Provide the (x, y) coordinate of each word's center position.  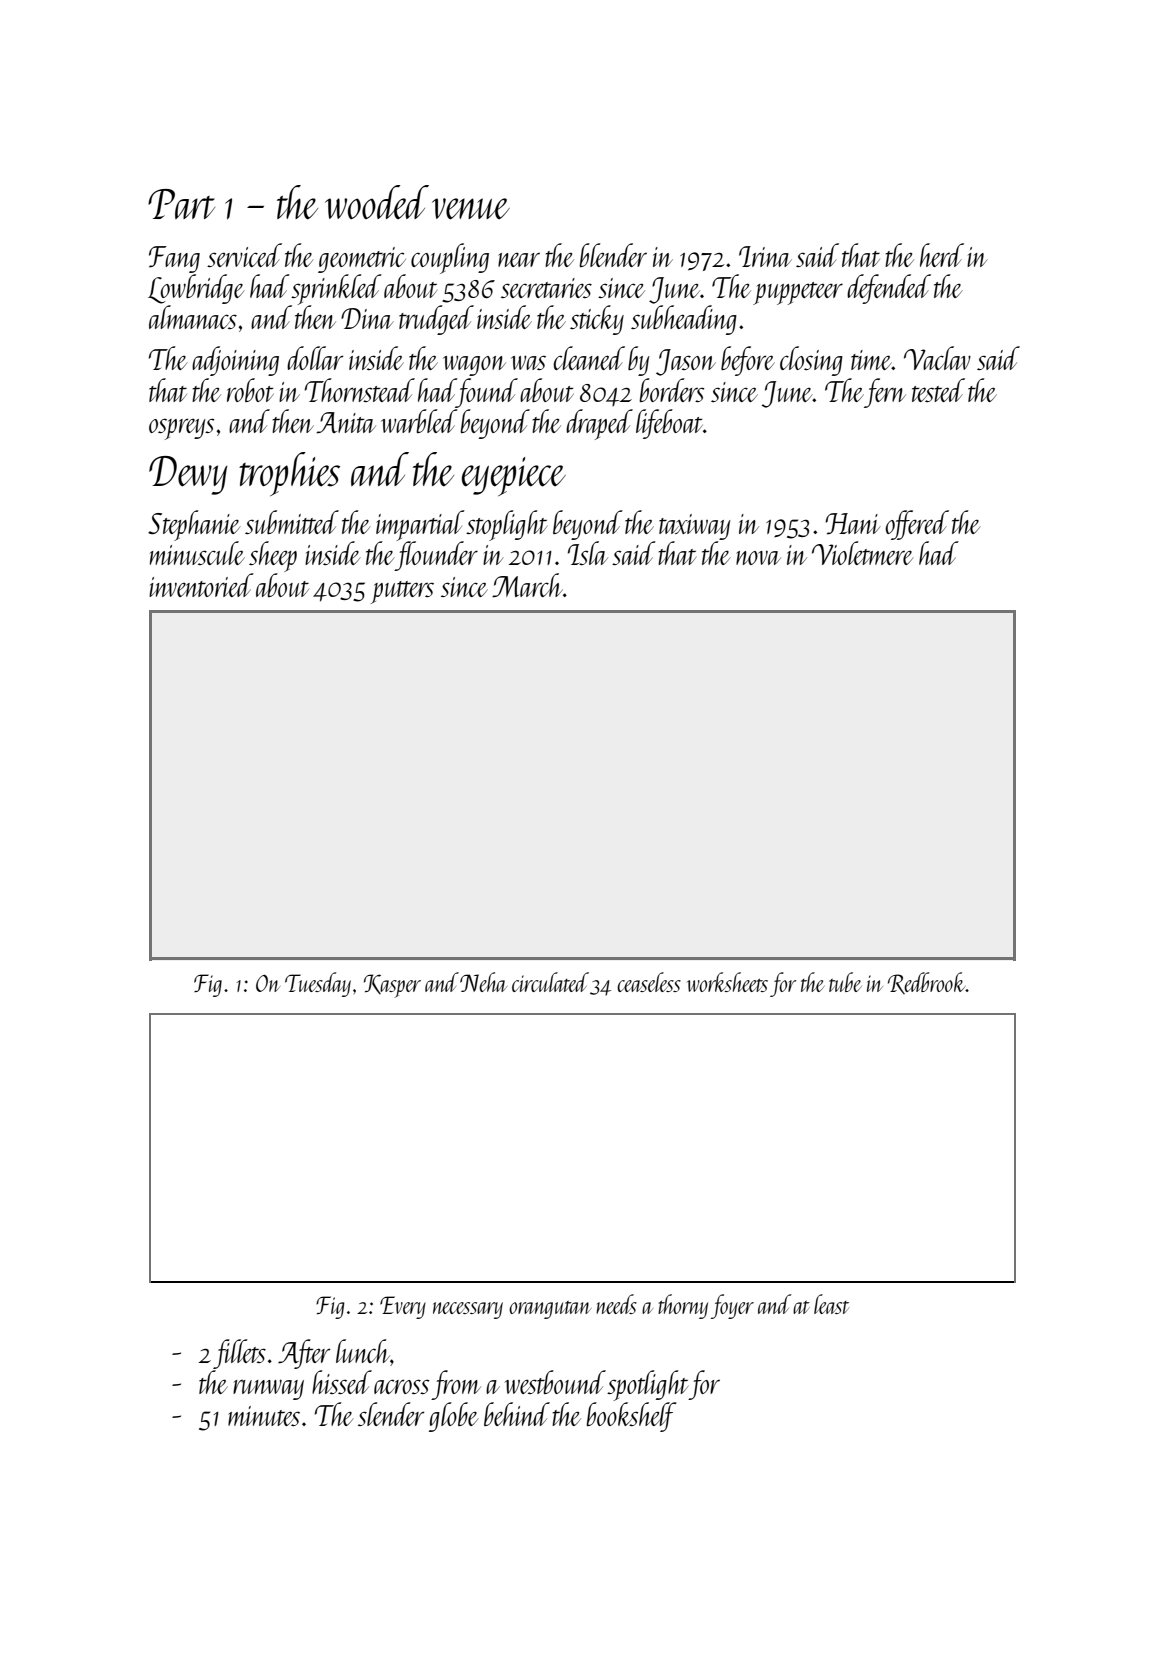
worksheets (727, 982)
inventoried (201, 585)
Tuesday (318, 984)
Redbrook (927, 983)
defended (889, 289)
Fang (174, 259)
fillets (239, 1354)
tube (845, 982)
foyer (732, 1306)
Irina (765, 256)
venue (471, 209)
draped (599, 424)
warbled (419, 421)
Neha (483, 982)
